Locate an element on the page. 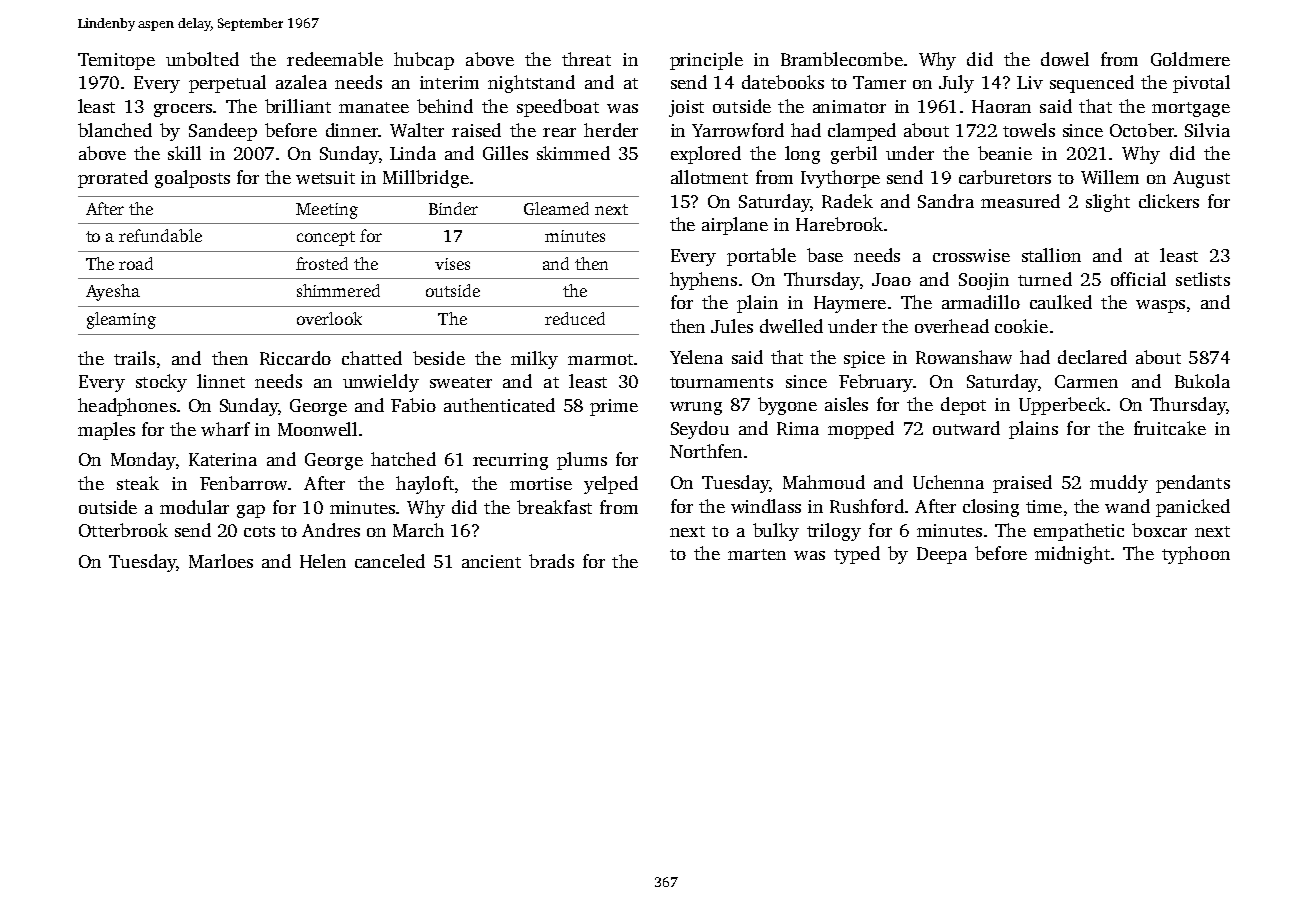 The image size is (1308, 924). gleaming is located at coordinates (121, 320).
